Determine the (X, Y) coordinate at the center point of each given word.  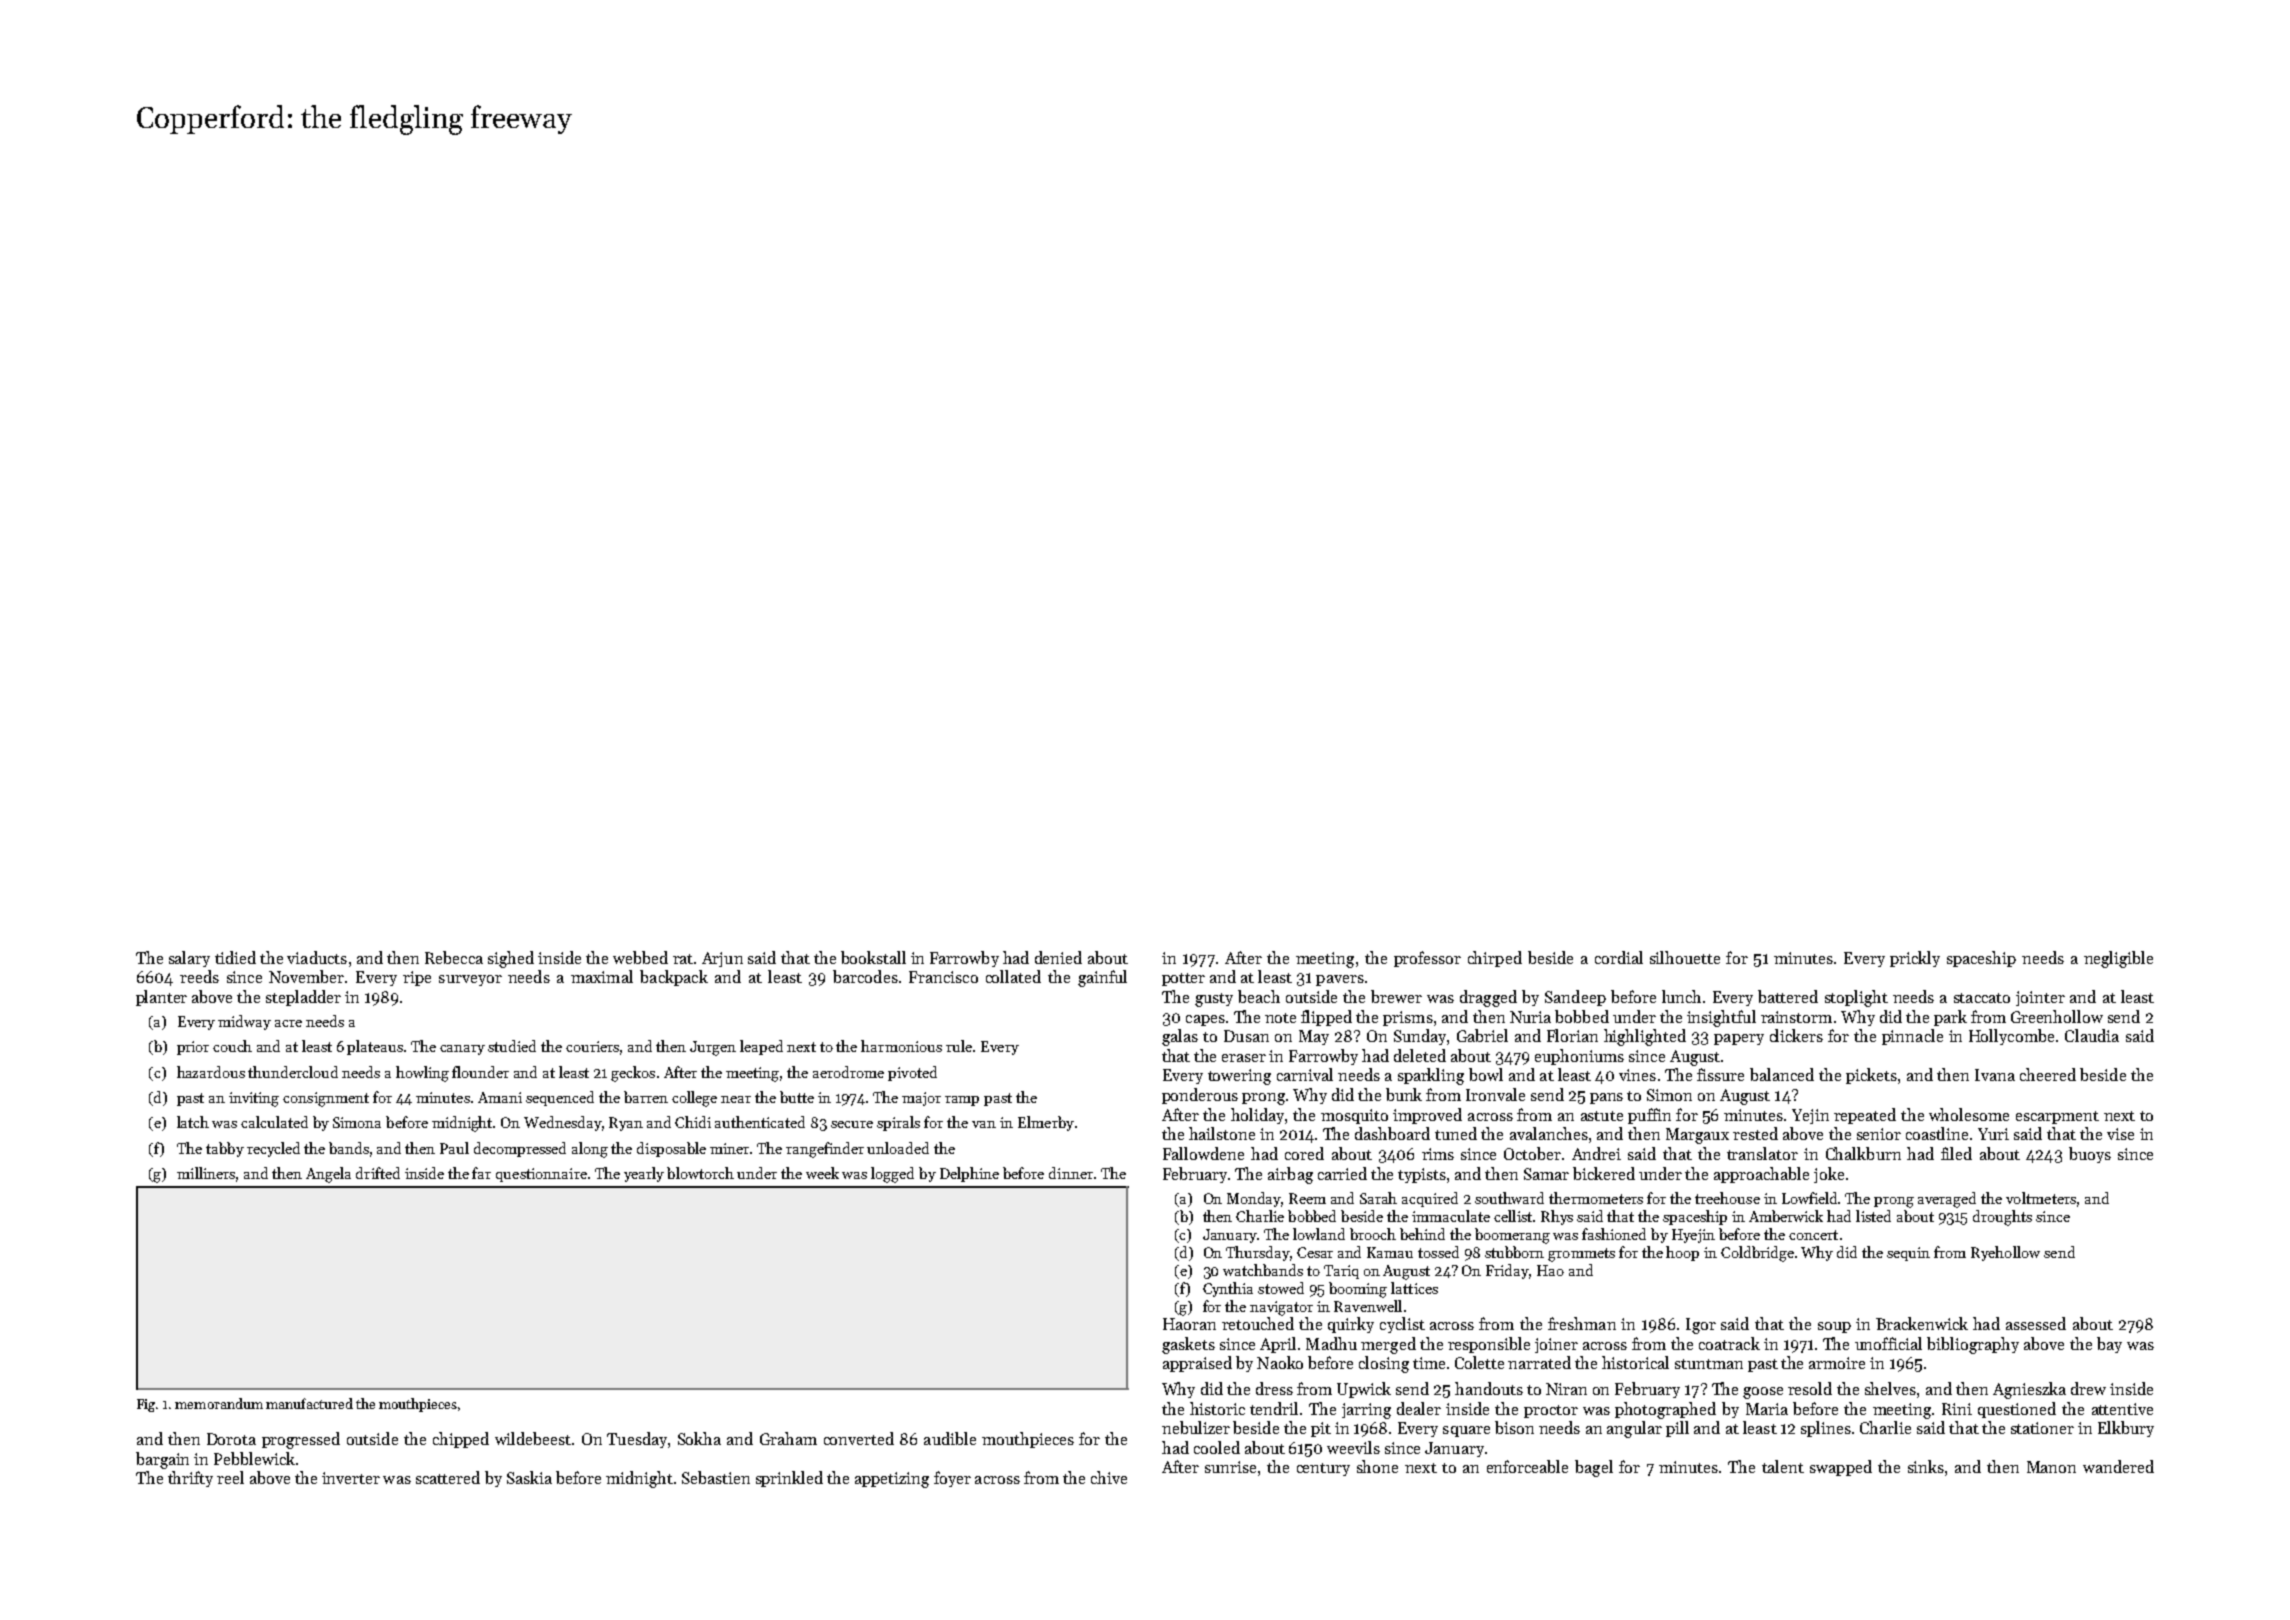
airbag (1290, 1175)
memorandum (219, 1403)
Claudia (2092, 1035)
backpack (674, 978)
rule (959, 1046)
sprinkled (789, 1479)
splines (1826, 1429)
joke (1829, 1175)
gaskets (1188, 1345)
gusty (1214, 1000)
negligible (2118, 959)
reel (230, 1477)
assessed (2036, 1323)
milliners (207, 1174)
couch (232, 1046)
